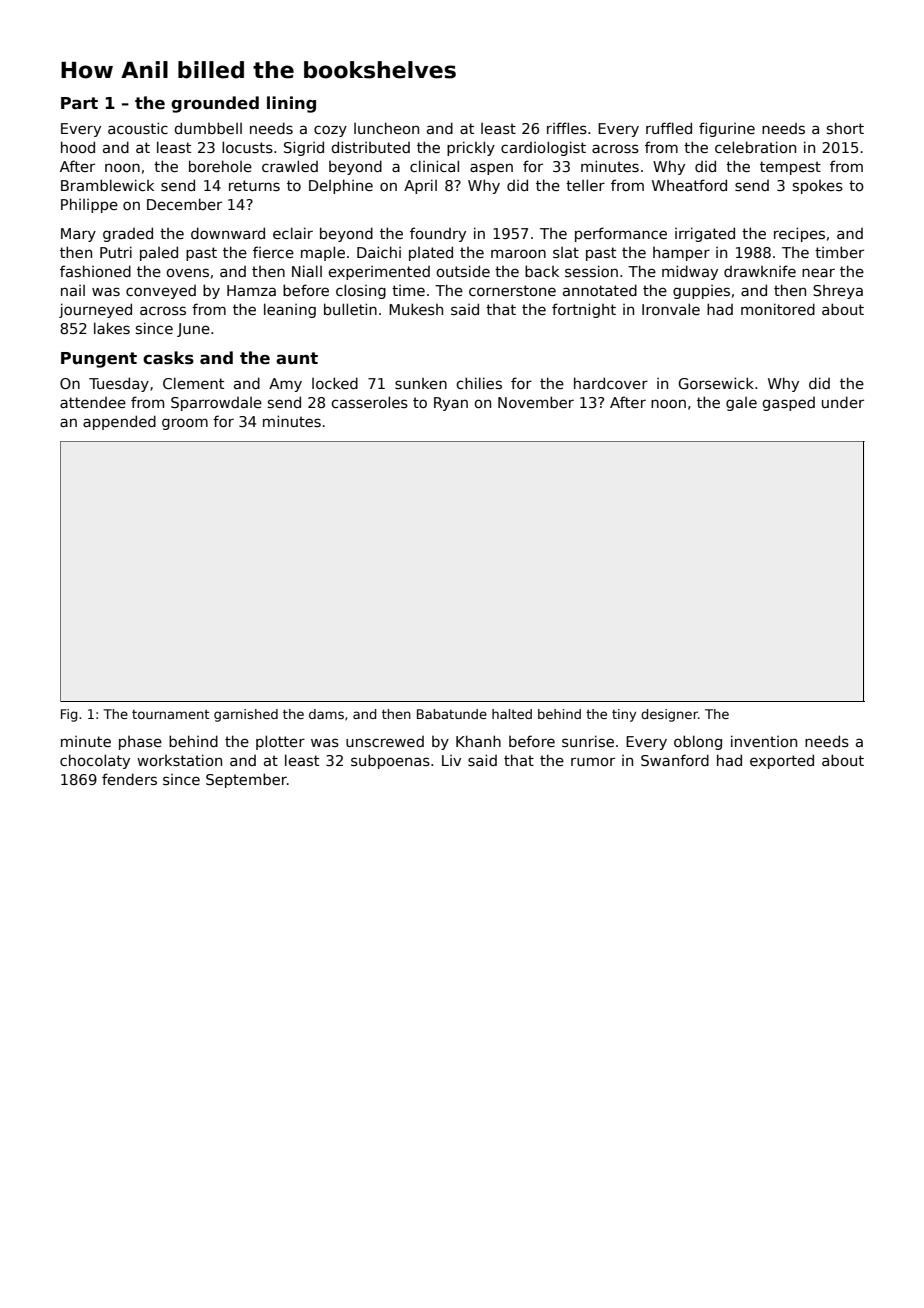 This page has width=924, height=1308. What do you see at coordinates (107, 185) in the page?
I see `Bramblewick` at bounding box center [107, 185].
